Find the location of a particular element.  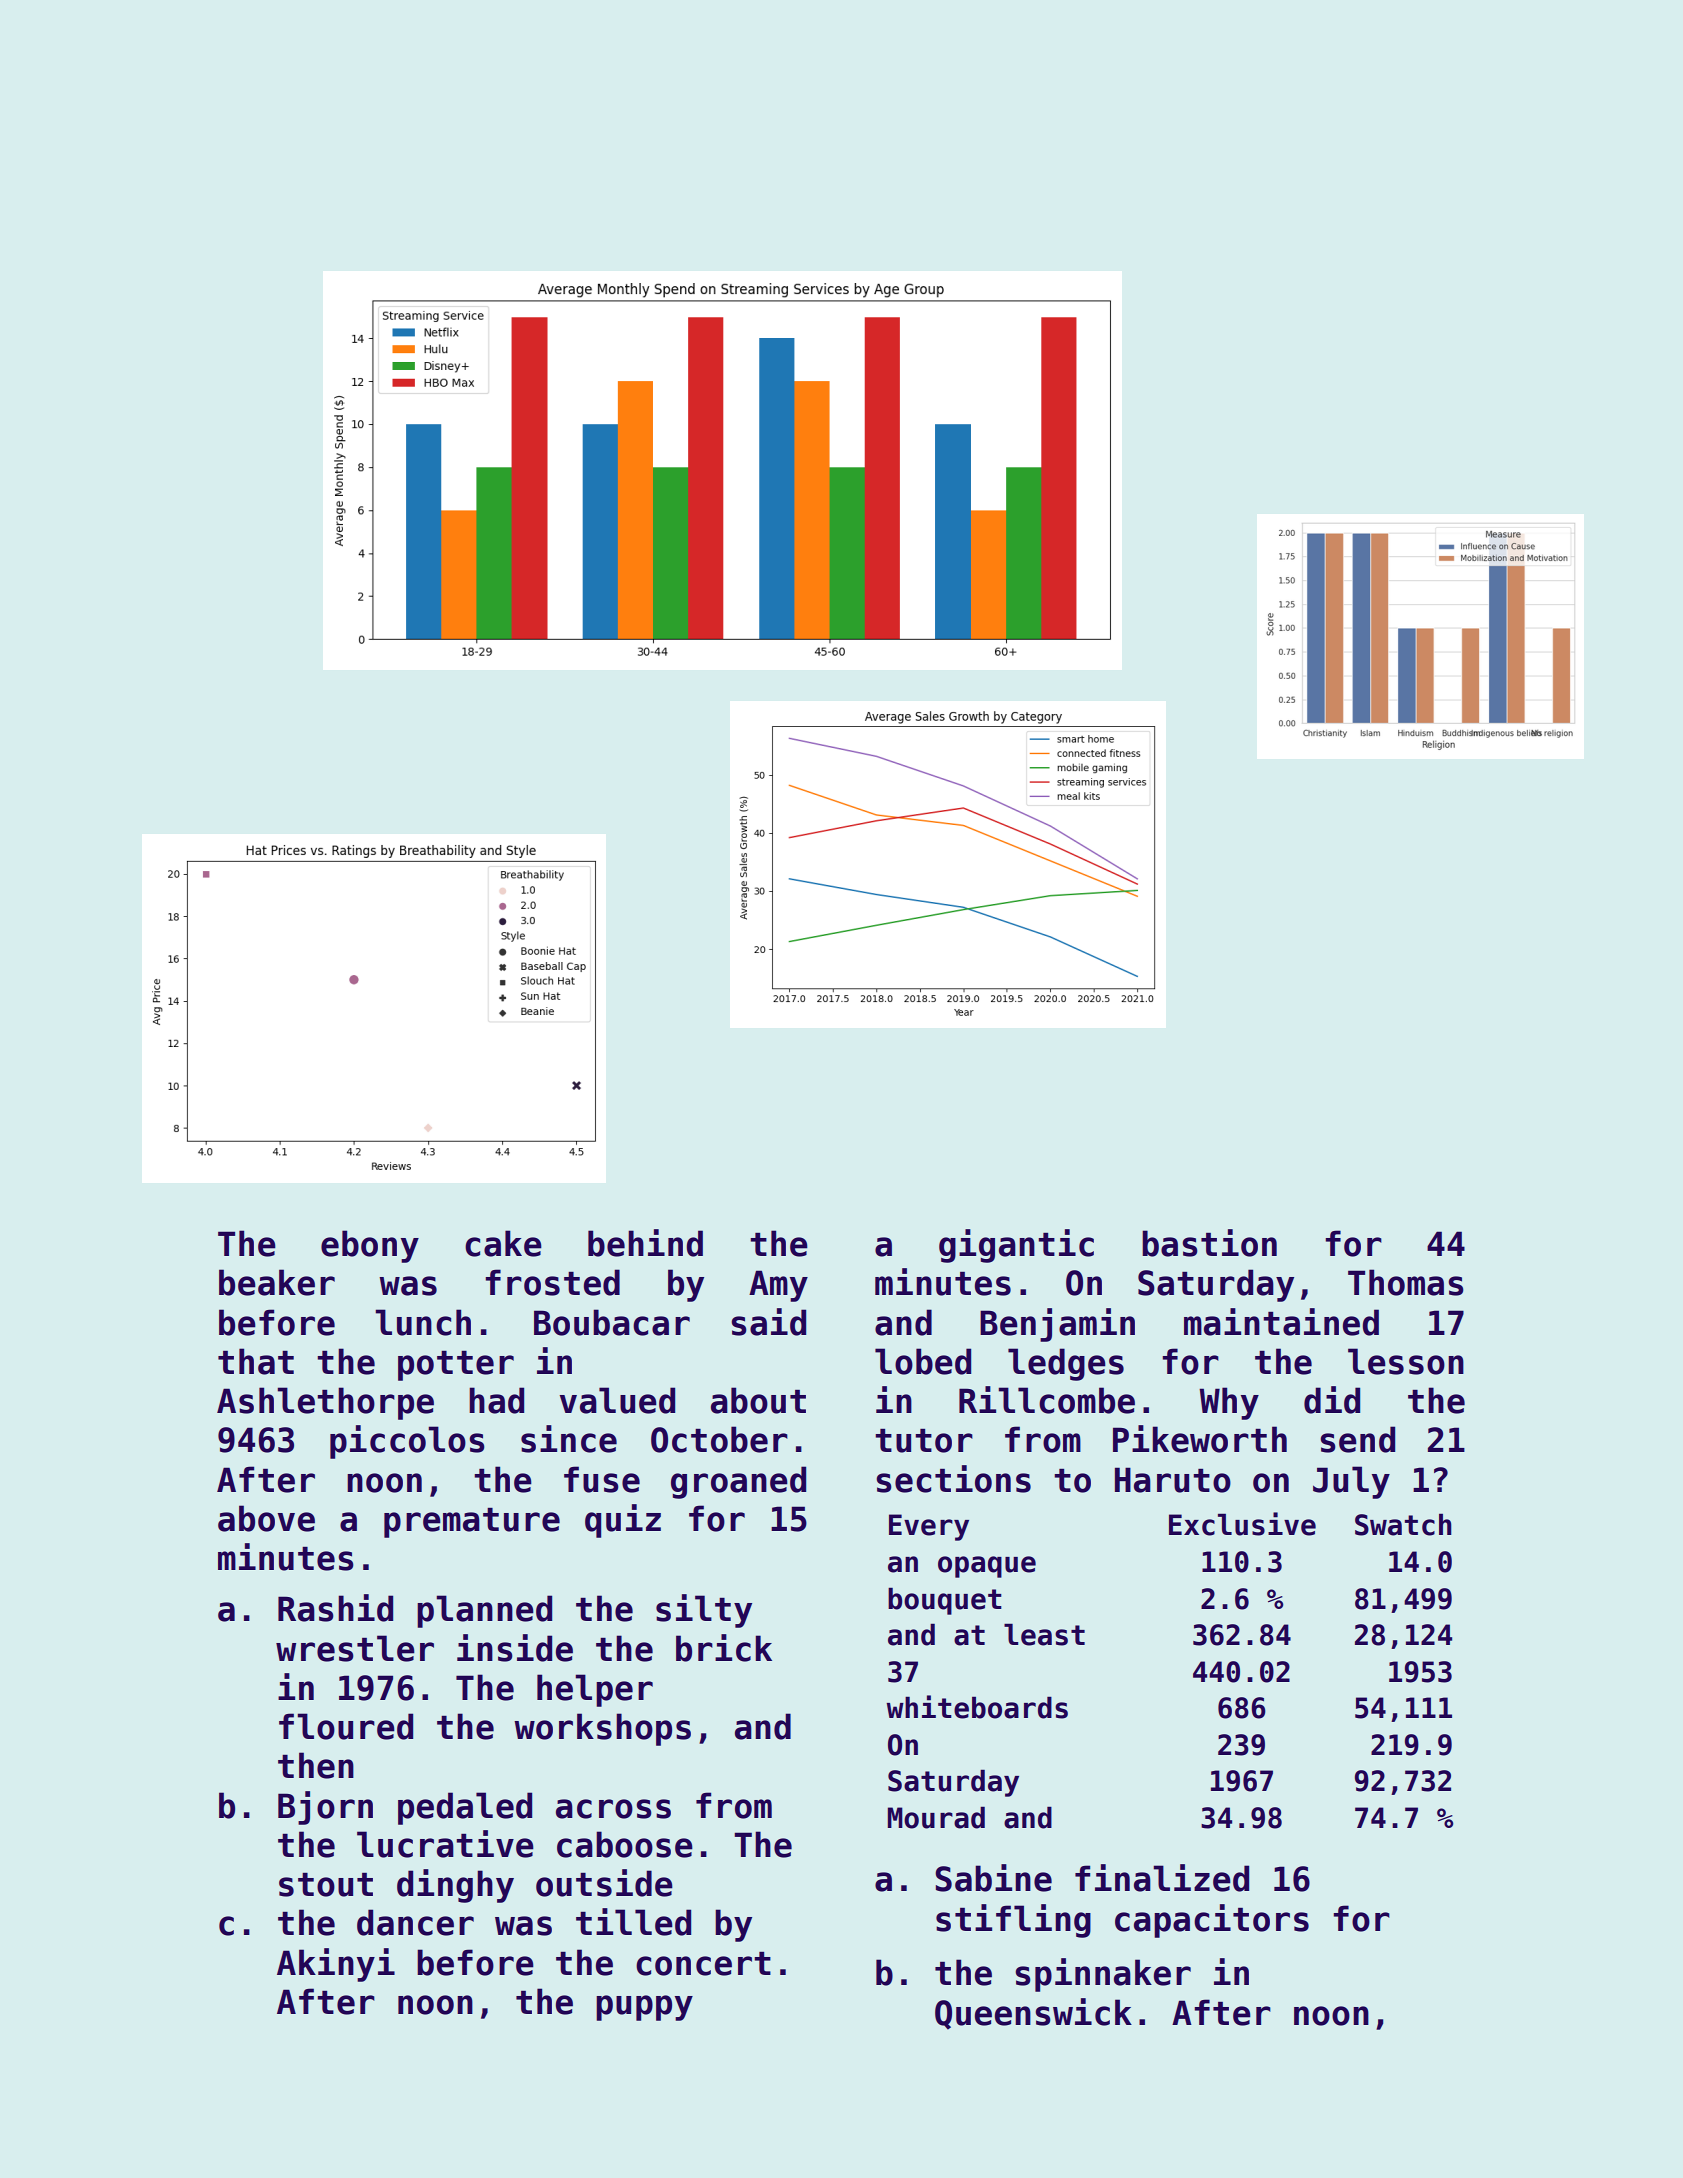

Rashid is located at coordinates (335, 1608).
